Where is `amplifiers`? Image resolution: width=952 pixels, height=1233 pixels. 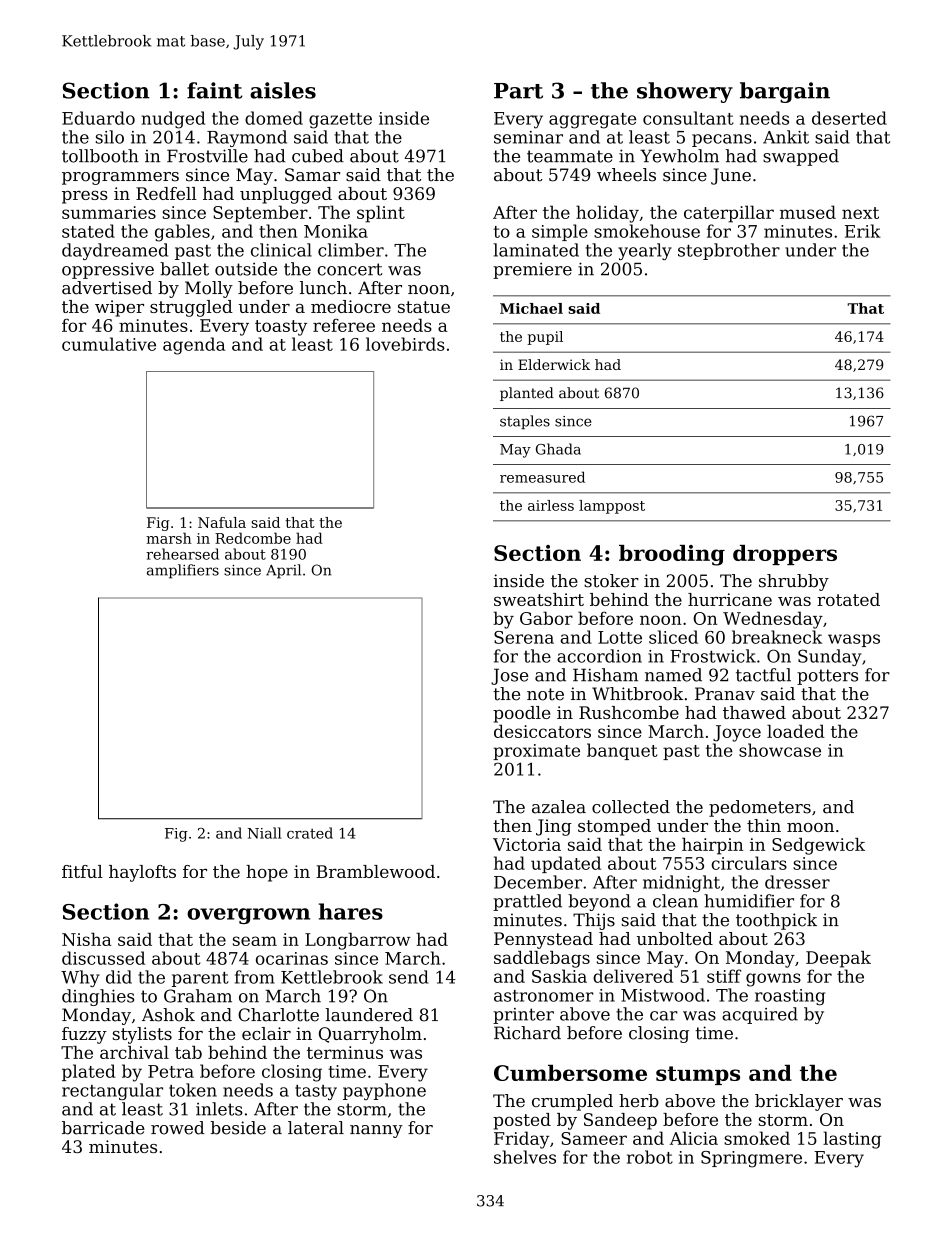 amplifiers is located at coordinates (183, 571).
